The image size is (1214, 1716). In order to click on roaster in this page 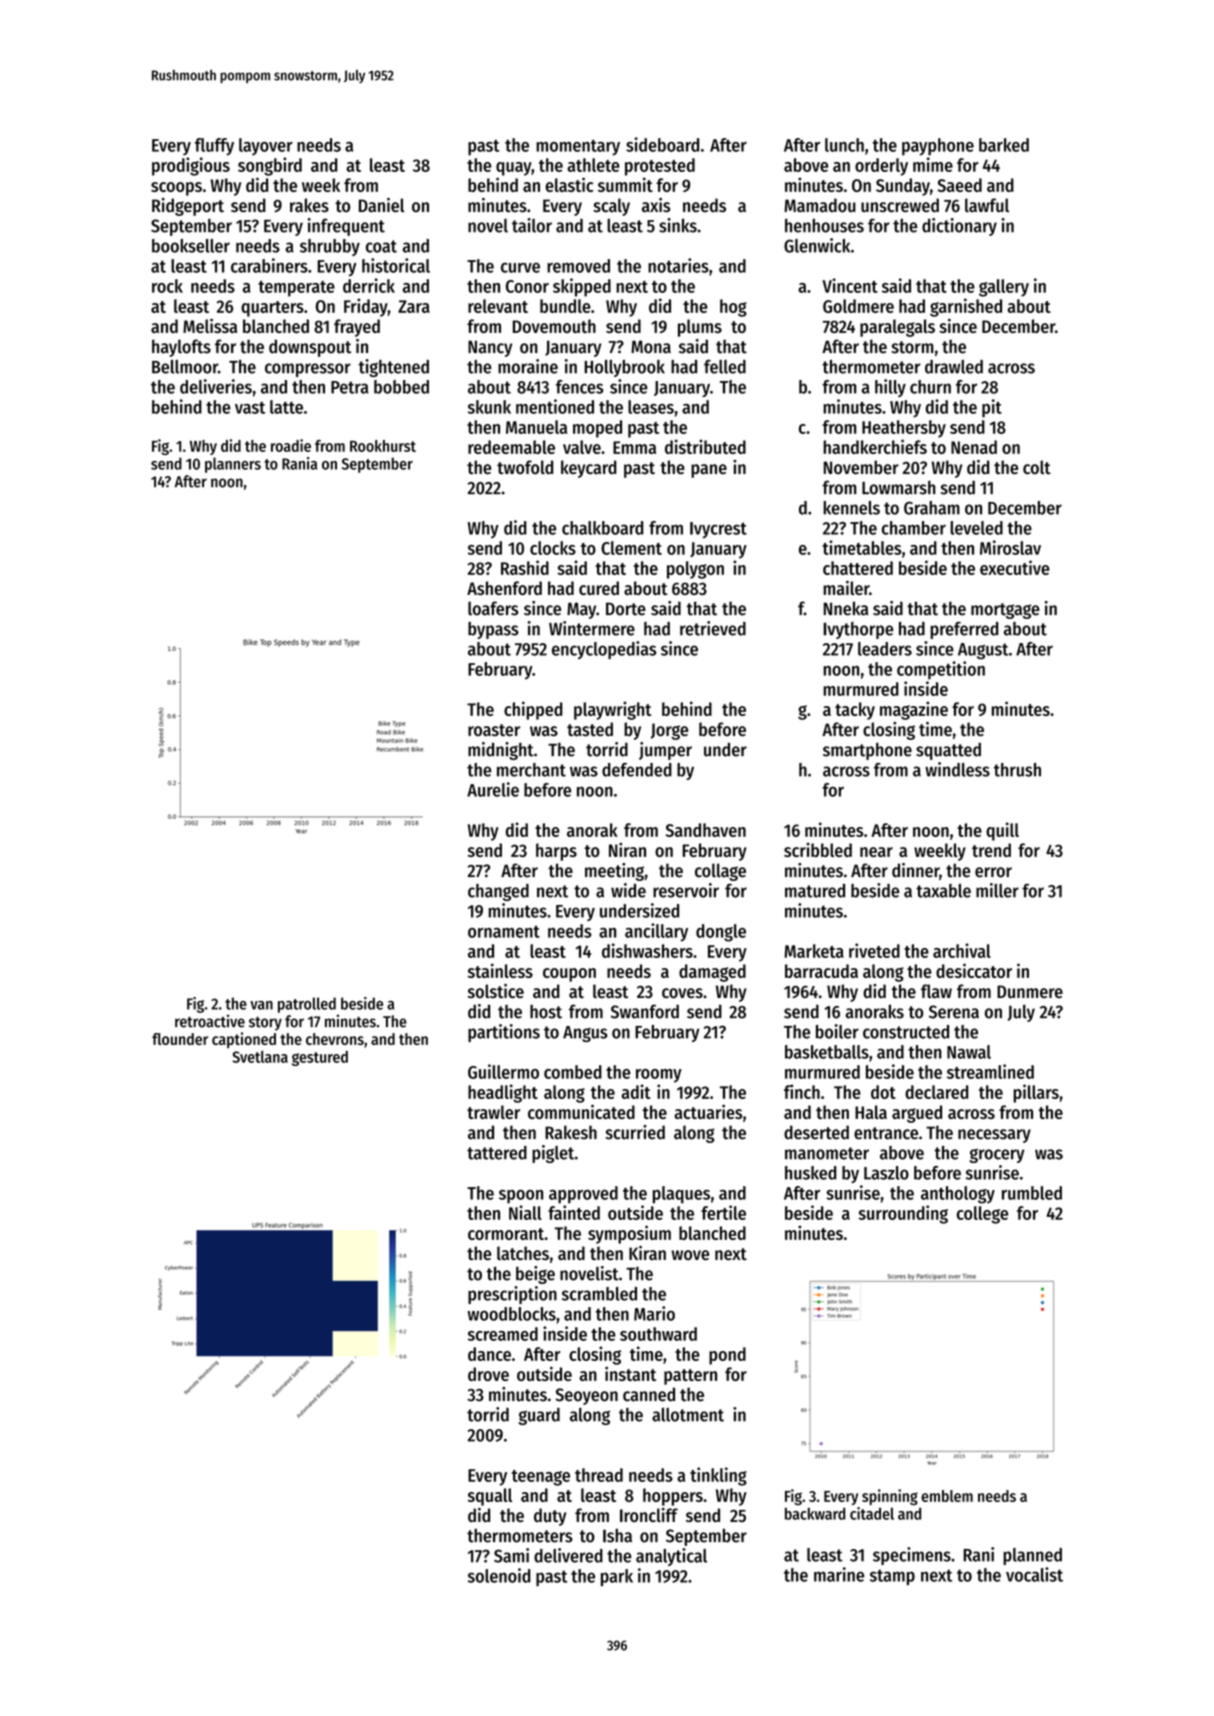, I will do `click(494, 730)`.
